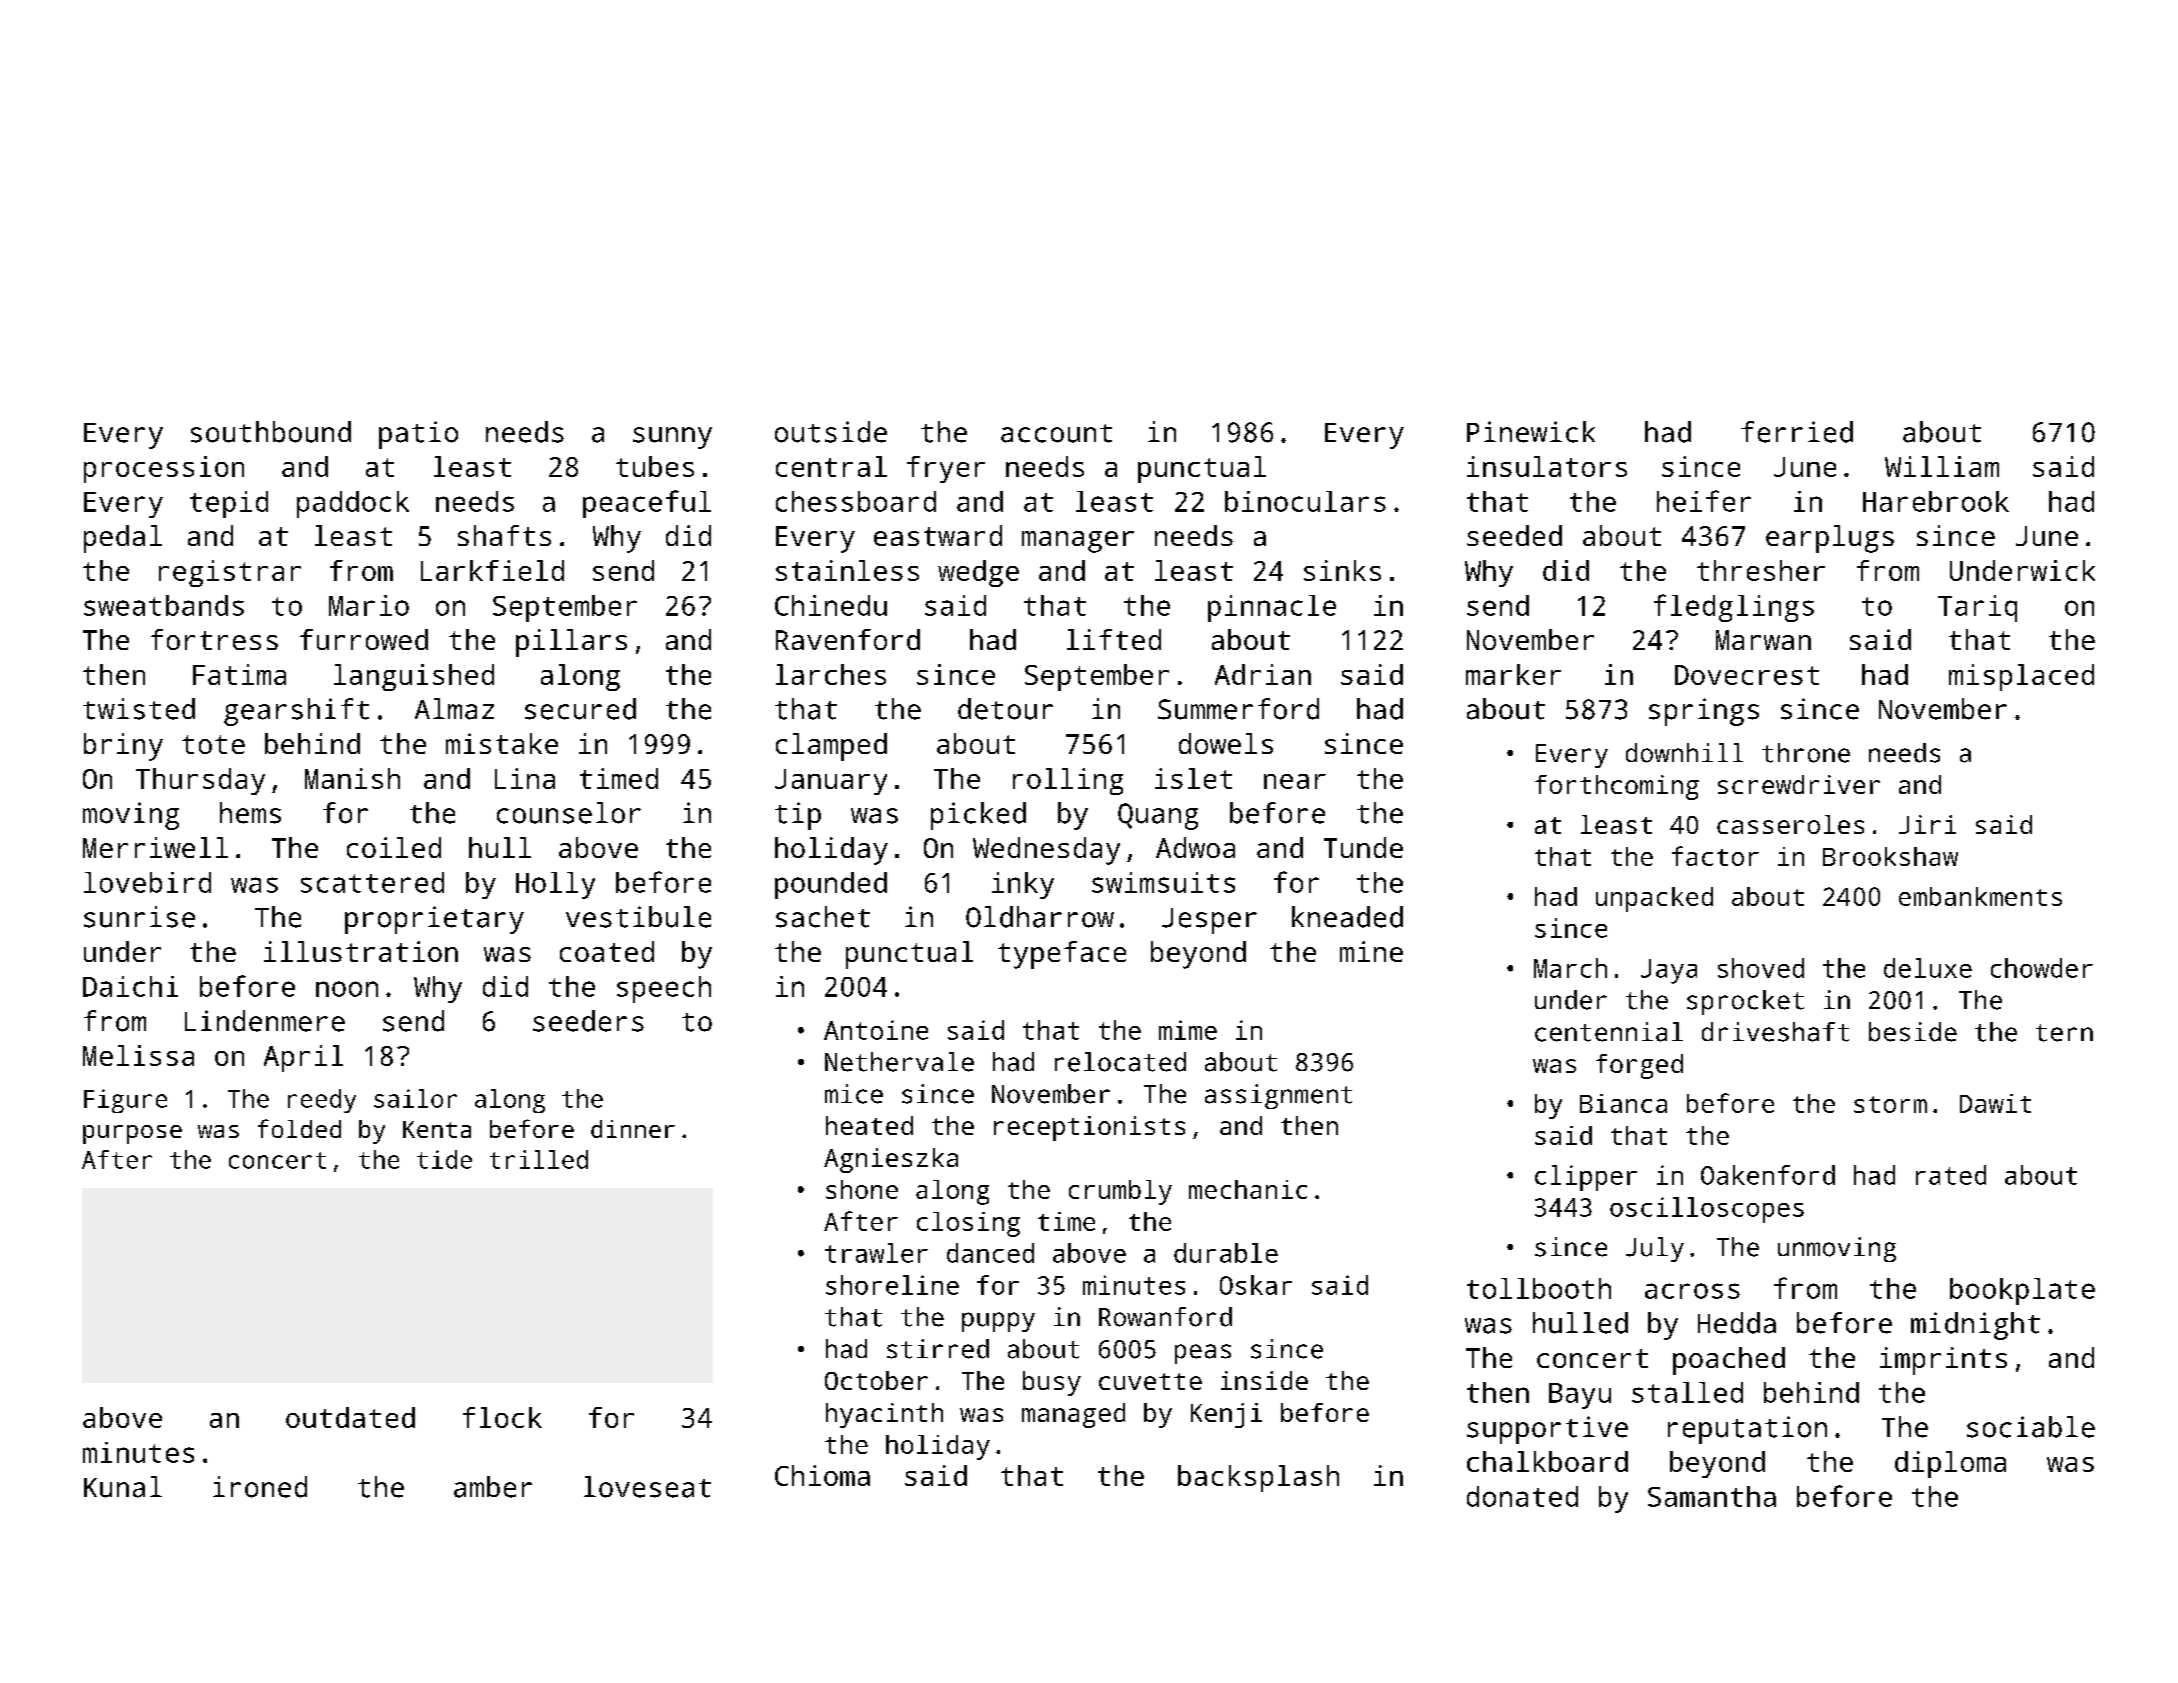 This screenshot has width=2178, height=1683. Describe the element at coordinates (493, 1487) in the screenshot. I see `amber` at that location.
